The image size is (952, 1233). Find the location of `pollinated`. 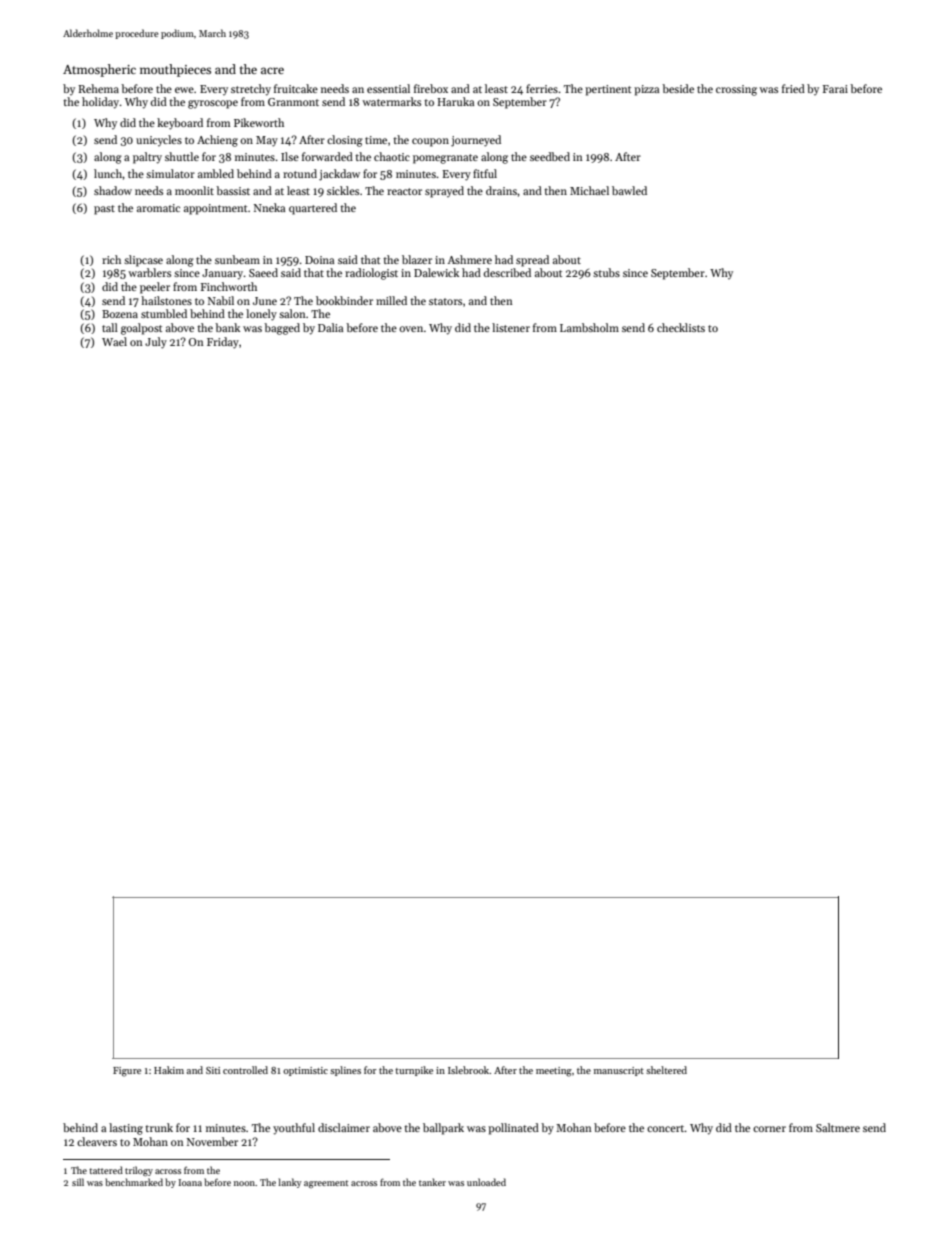

pollinated is located at coordinates (513, 1129).
